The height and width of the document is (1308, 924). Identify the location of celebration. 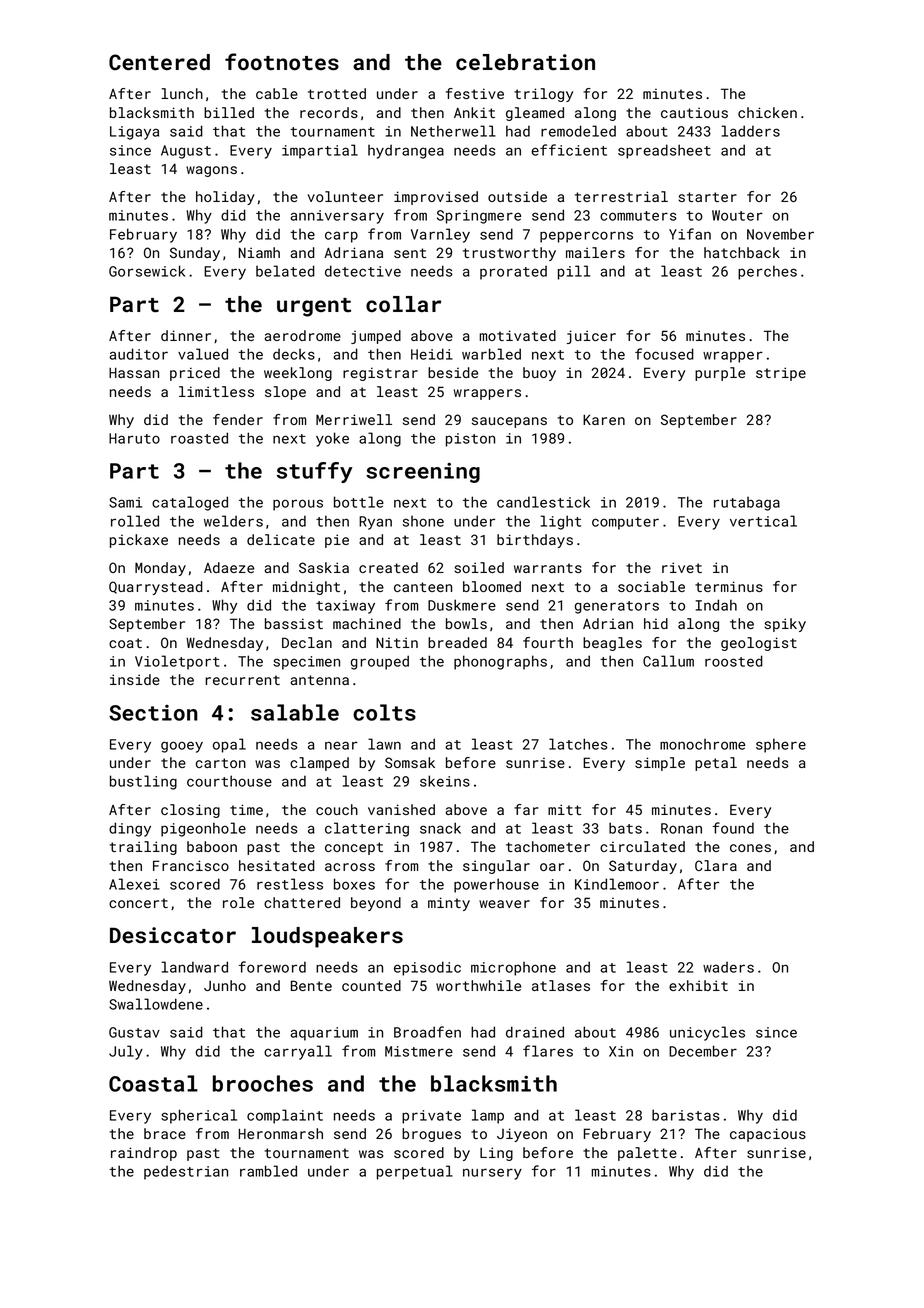
(525, 62).
